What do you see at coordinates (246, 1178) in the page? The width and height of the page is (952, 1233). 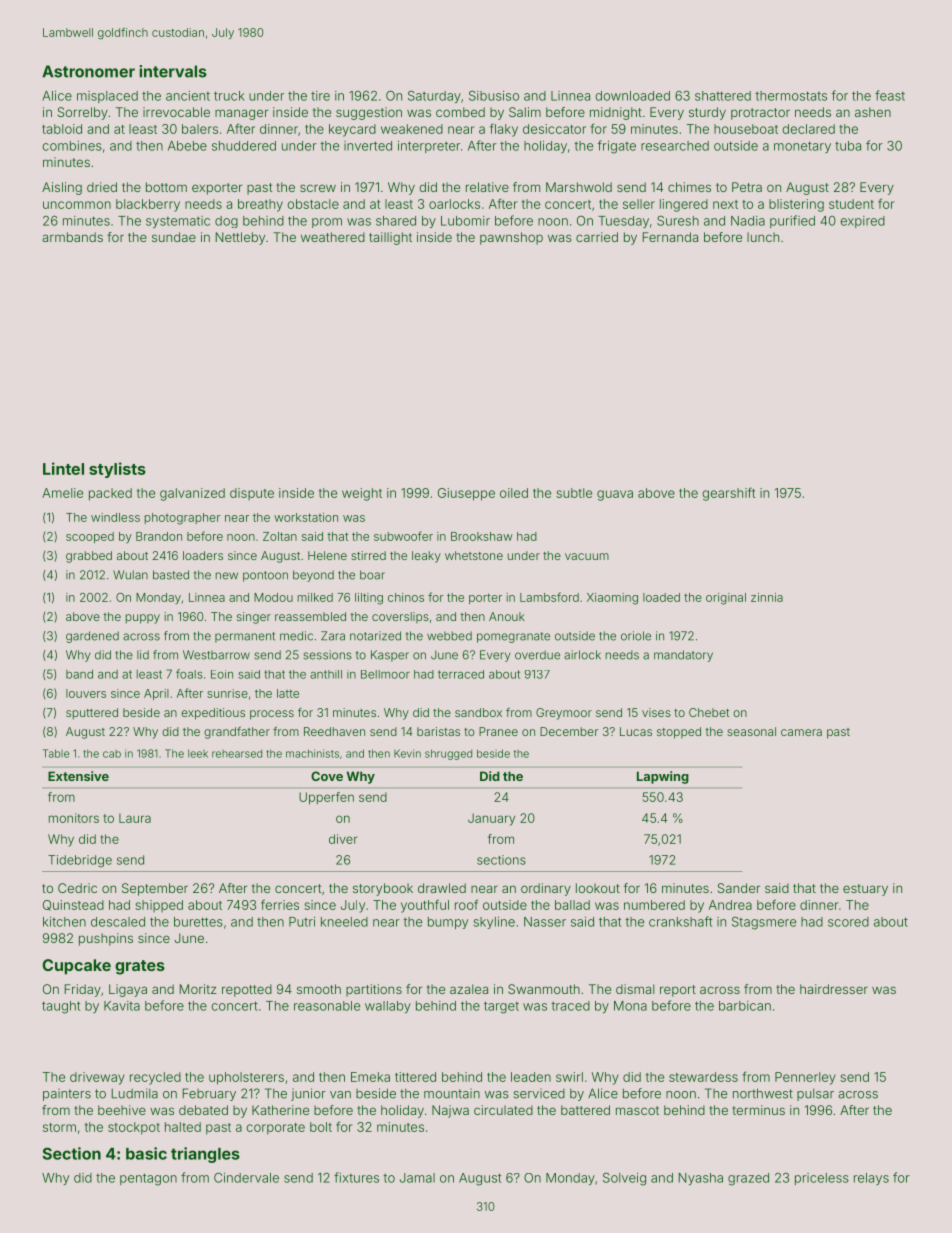 I see `Cindervale` at bounding box center [246, 1178].
